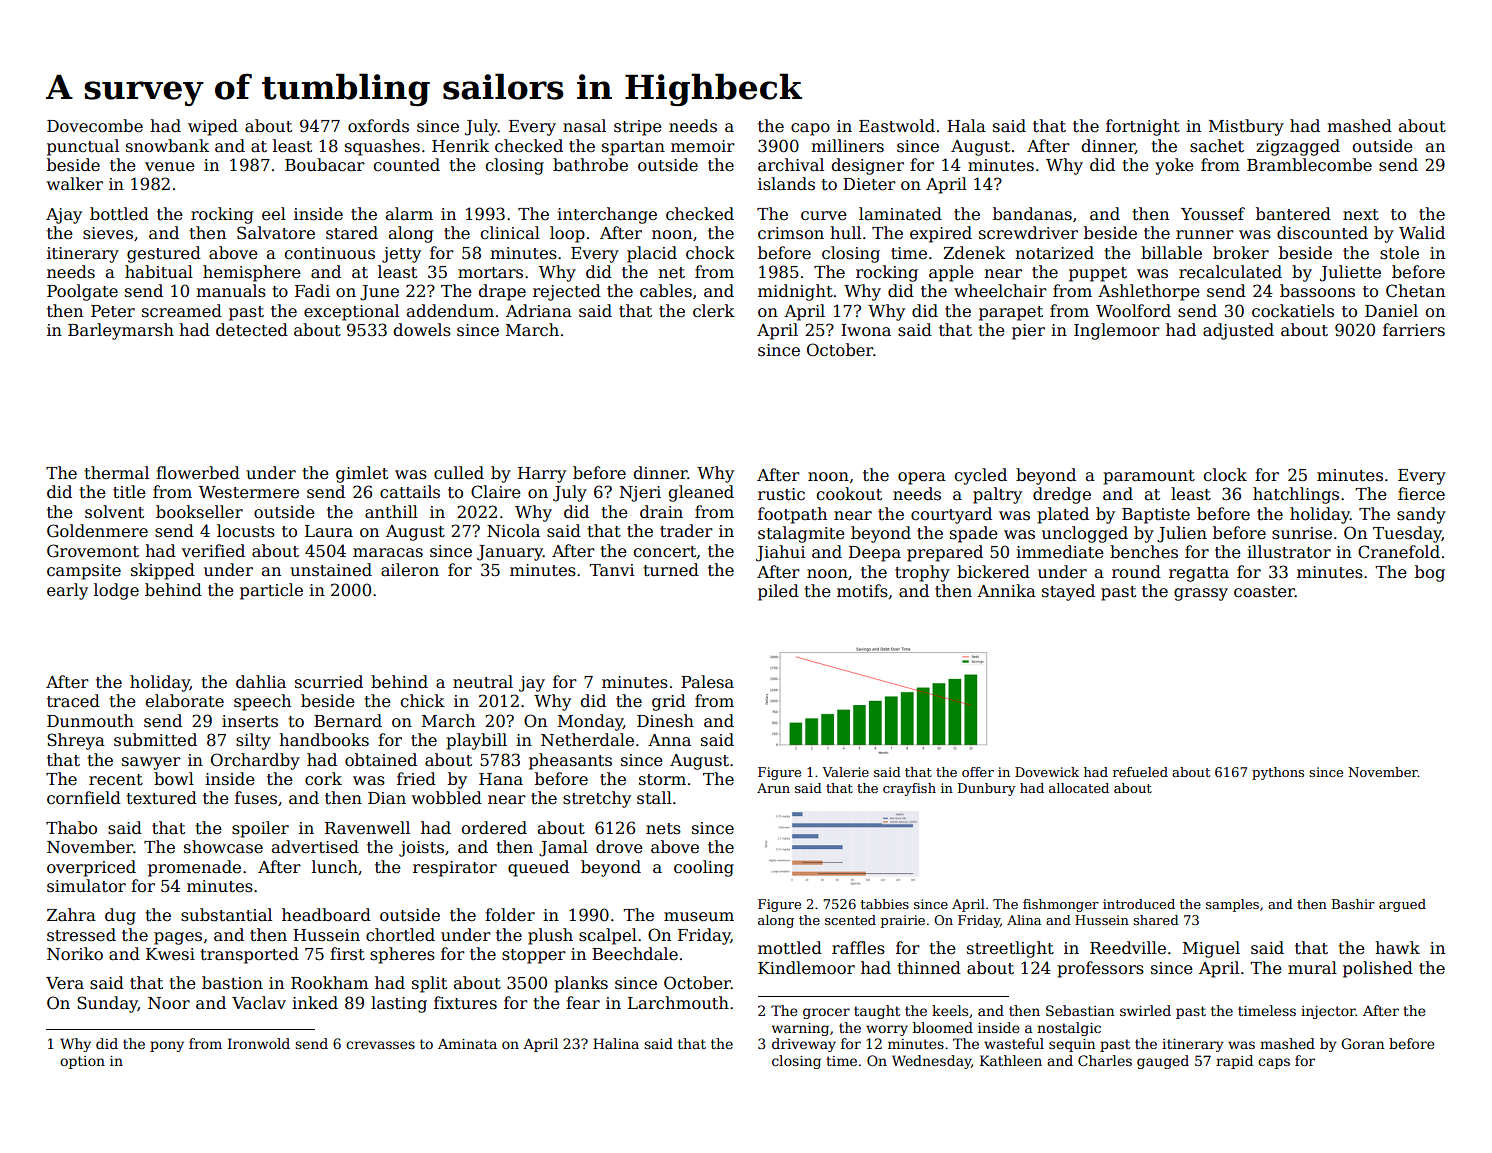  What do you see at coordinates (82, 1062) in the document?
I see `option` at bounding box center [82, 1062].
